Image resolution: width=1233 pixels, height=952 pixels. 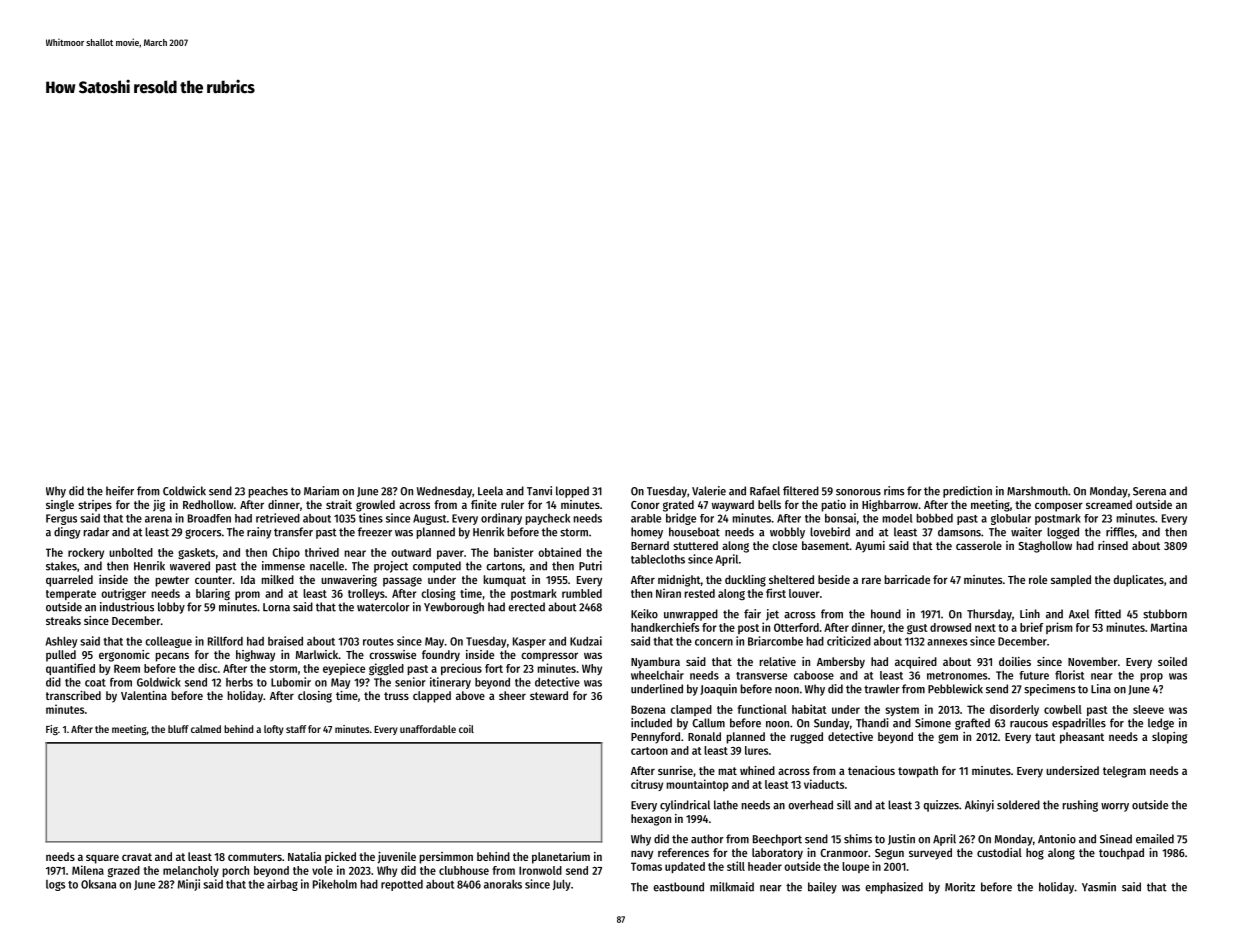 What do you see at coordinates (206, 729) in the image?
I see `calmed` at bounding box center [206, 729].
